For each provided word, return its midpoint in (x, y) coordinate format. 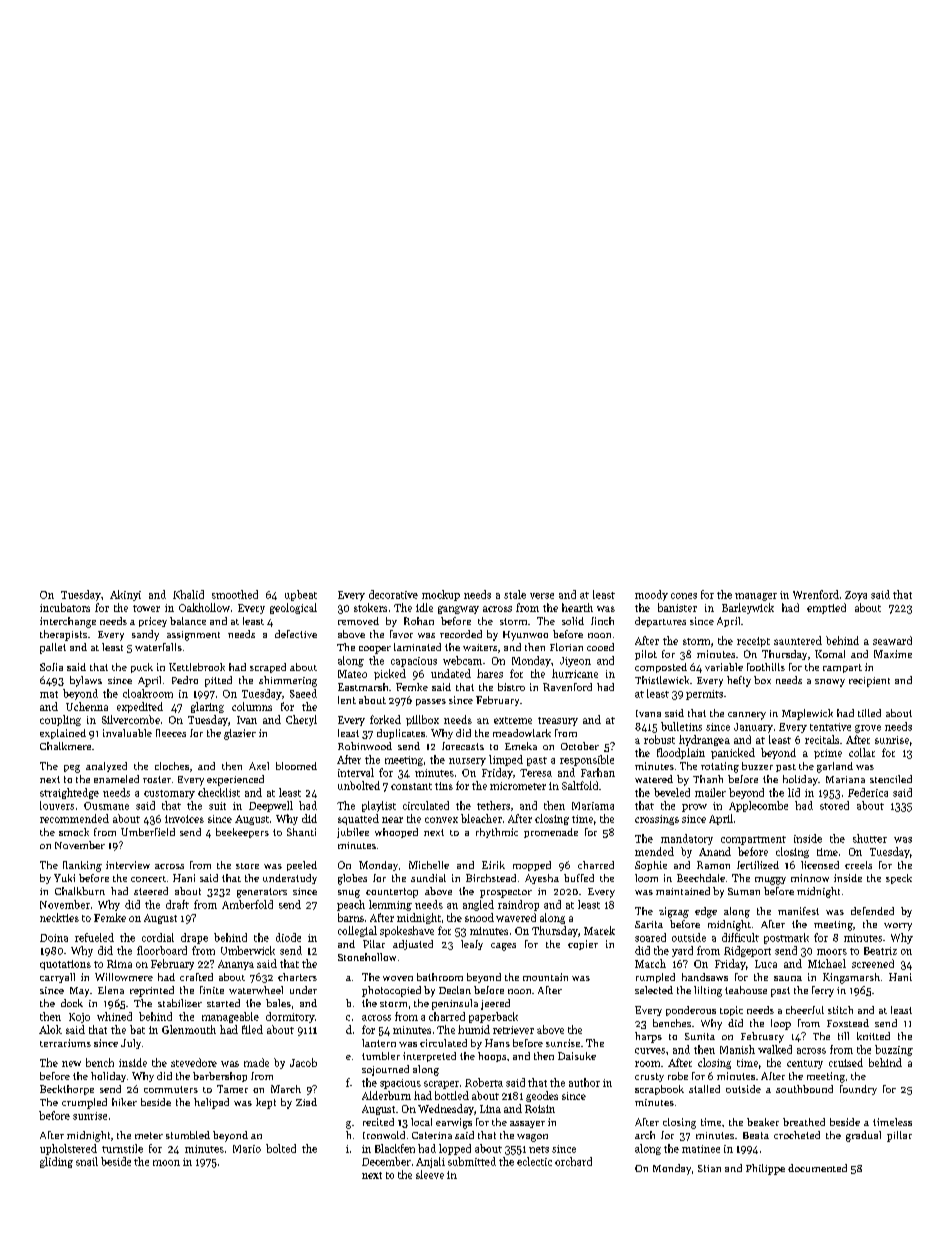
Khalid (188, 594)
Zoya (856, 596)
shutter (870, 838)
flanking (82, 866)
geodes (542, 1096)
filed (252, 1029)
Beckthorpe (67, 1090)
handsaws (705, 977)
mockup (441, 595)
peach (351, 905)
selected (654, 990)
